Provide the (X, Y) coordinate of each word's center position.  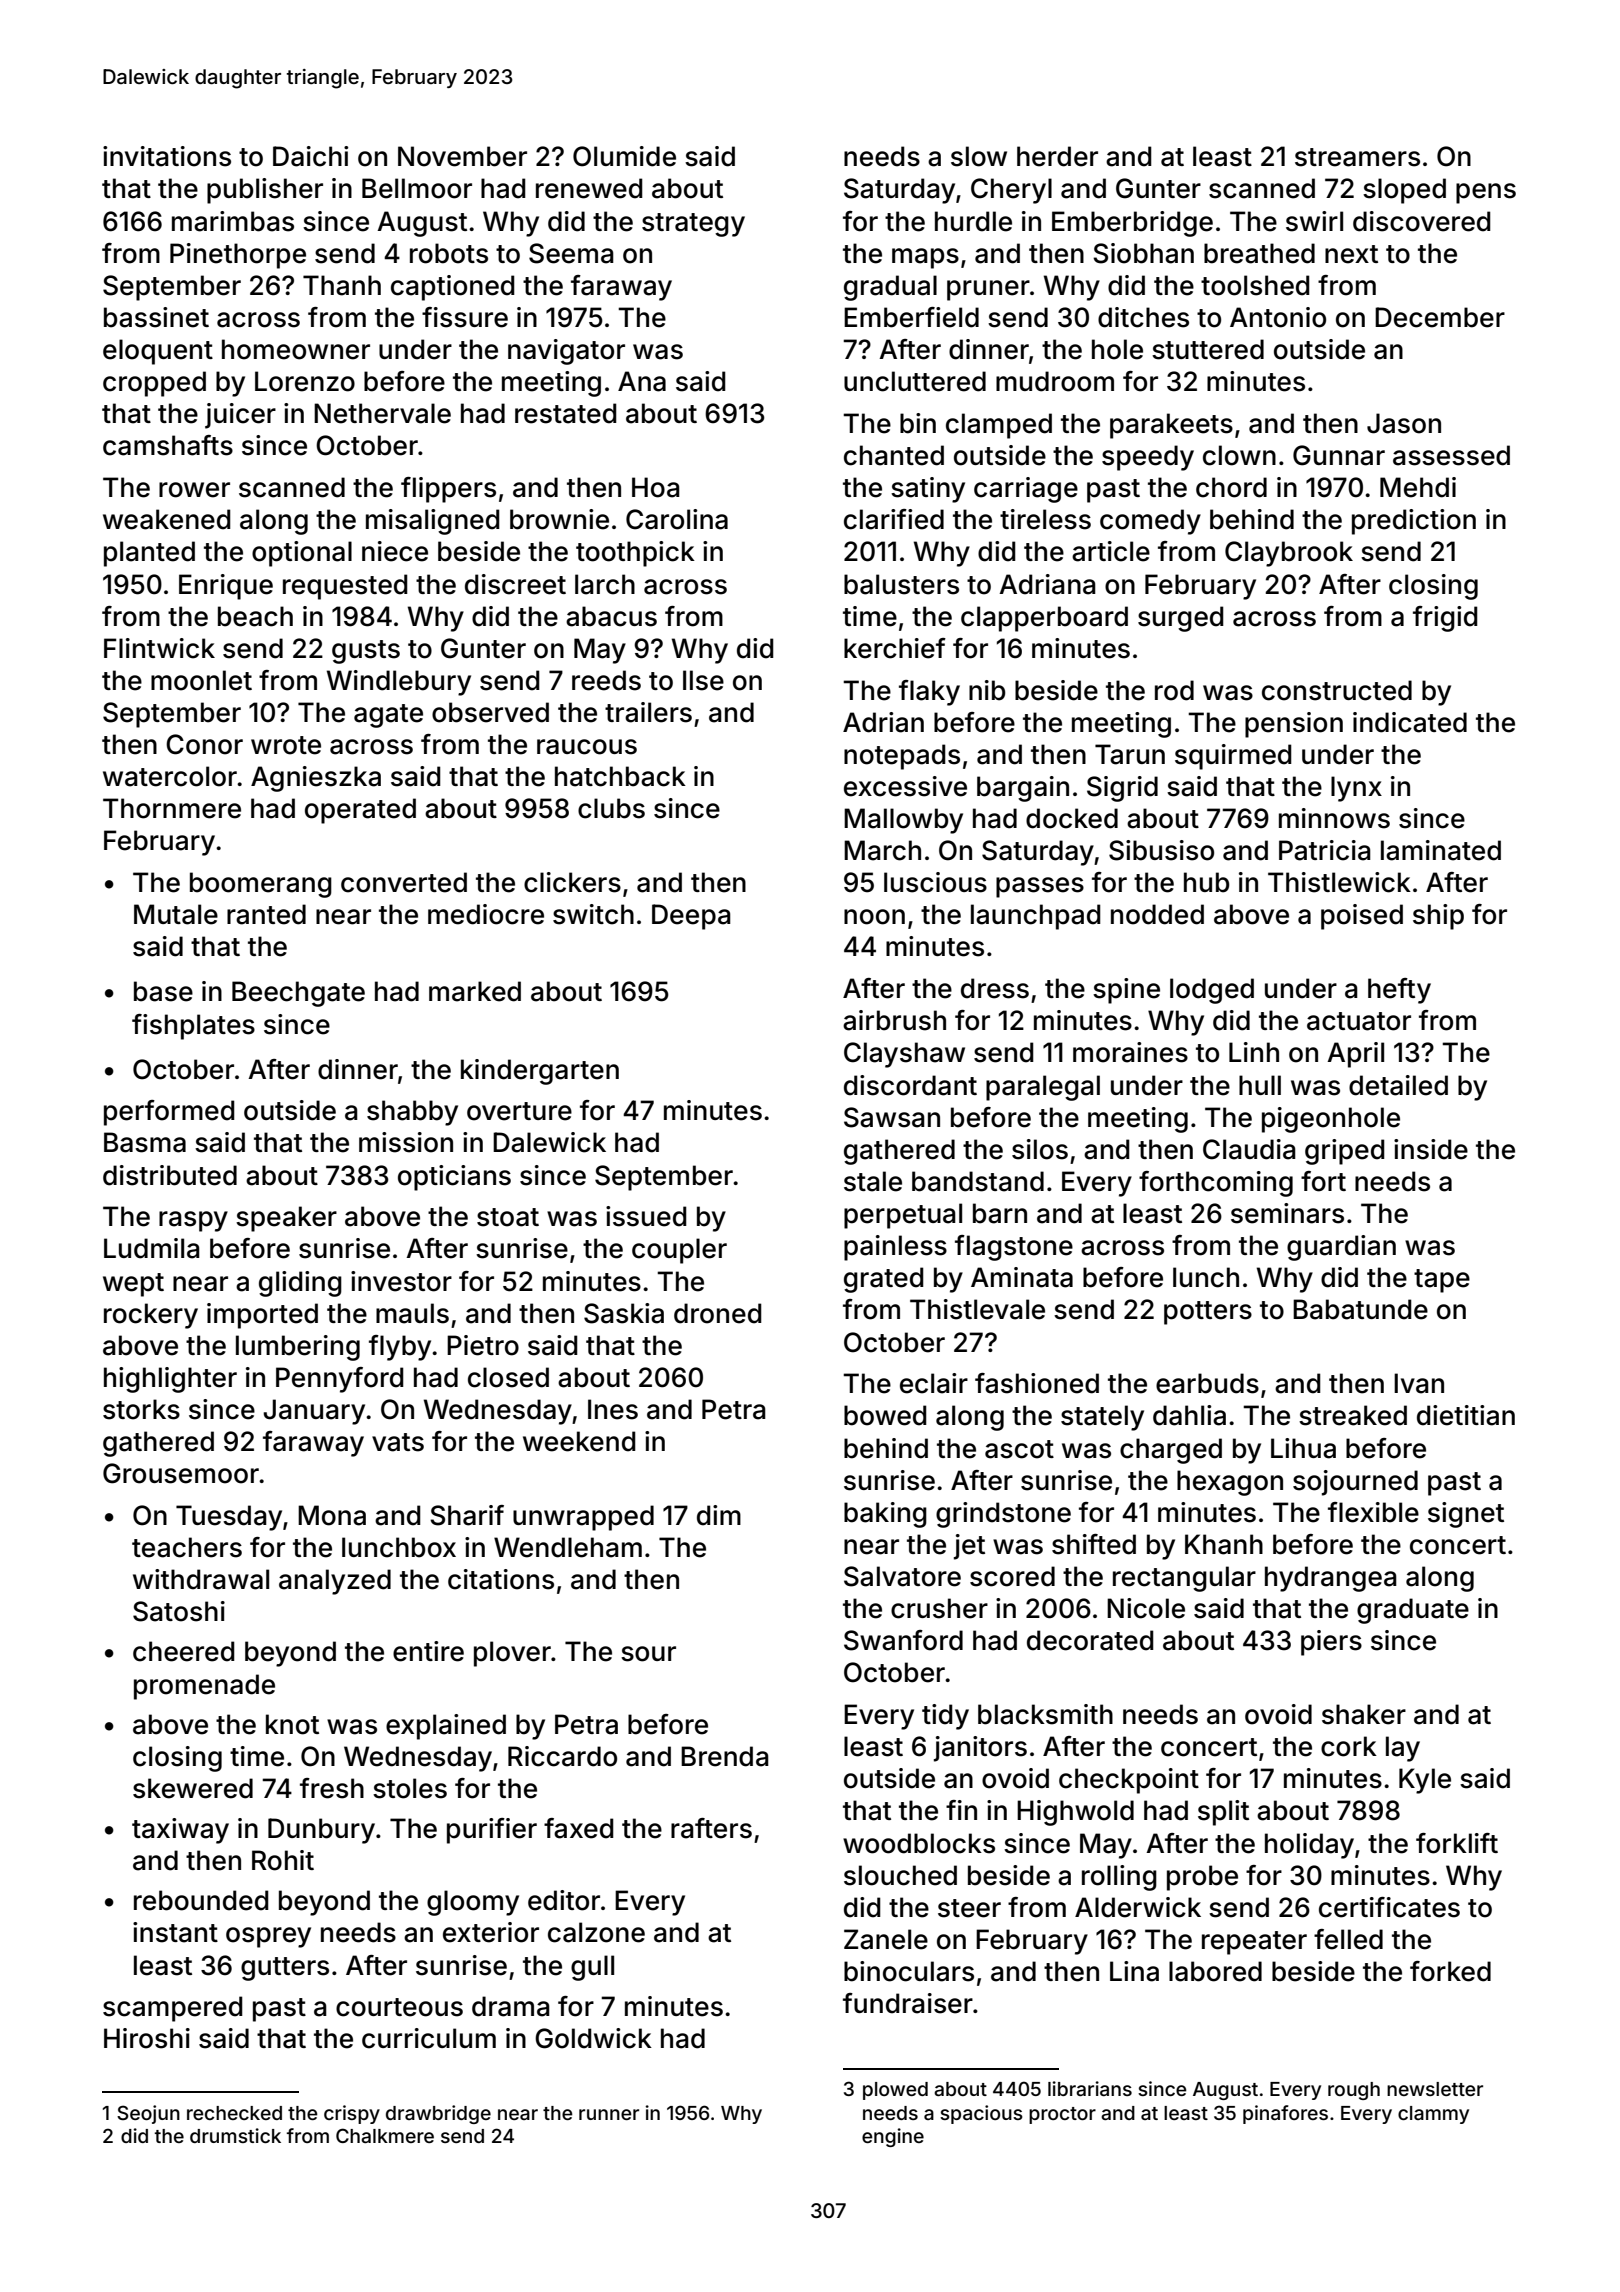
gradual (890, 288)
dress (995, 988)
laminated (1441, 850)
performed (169, 1113)
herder (1057, 156)
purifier (492, 1831)
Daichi (310, 156)
